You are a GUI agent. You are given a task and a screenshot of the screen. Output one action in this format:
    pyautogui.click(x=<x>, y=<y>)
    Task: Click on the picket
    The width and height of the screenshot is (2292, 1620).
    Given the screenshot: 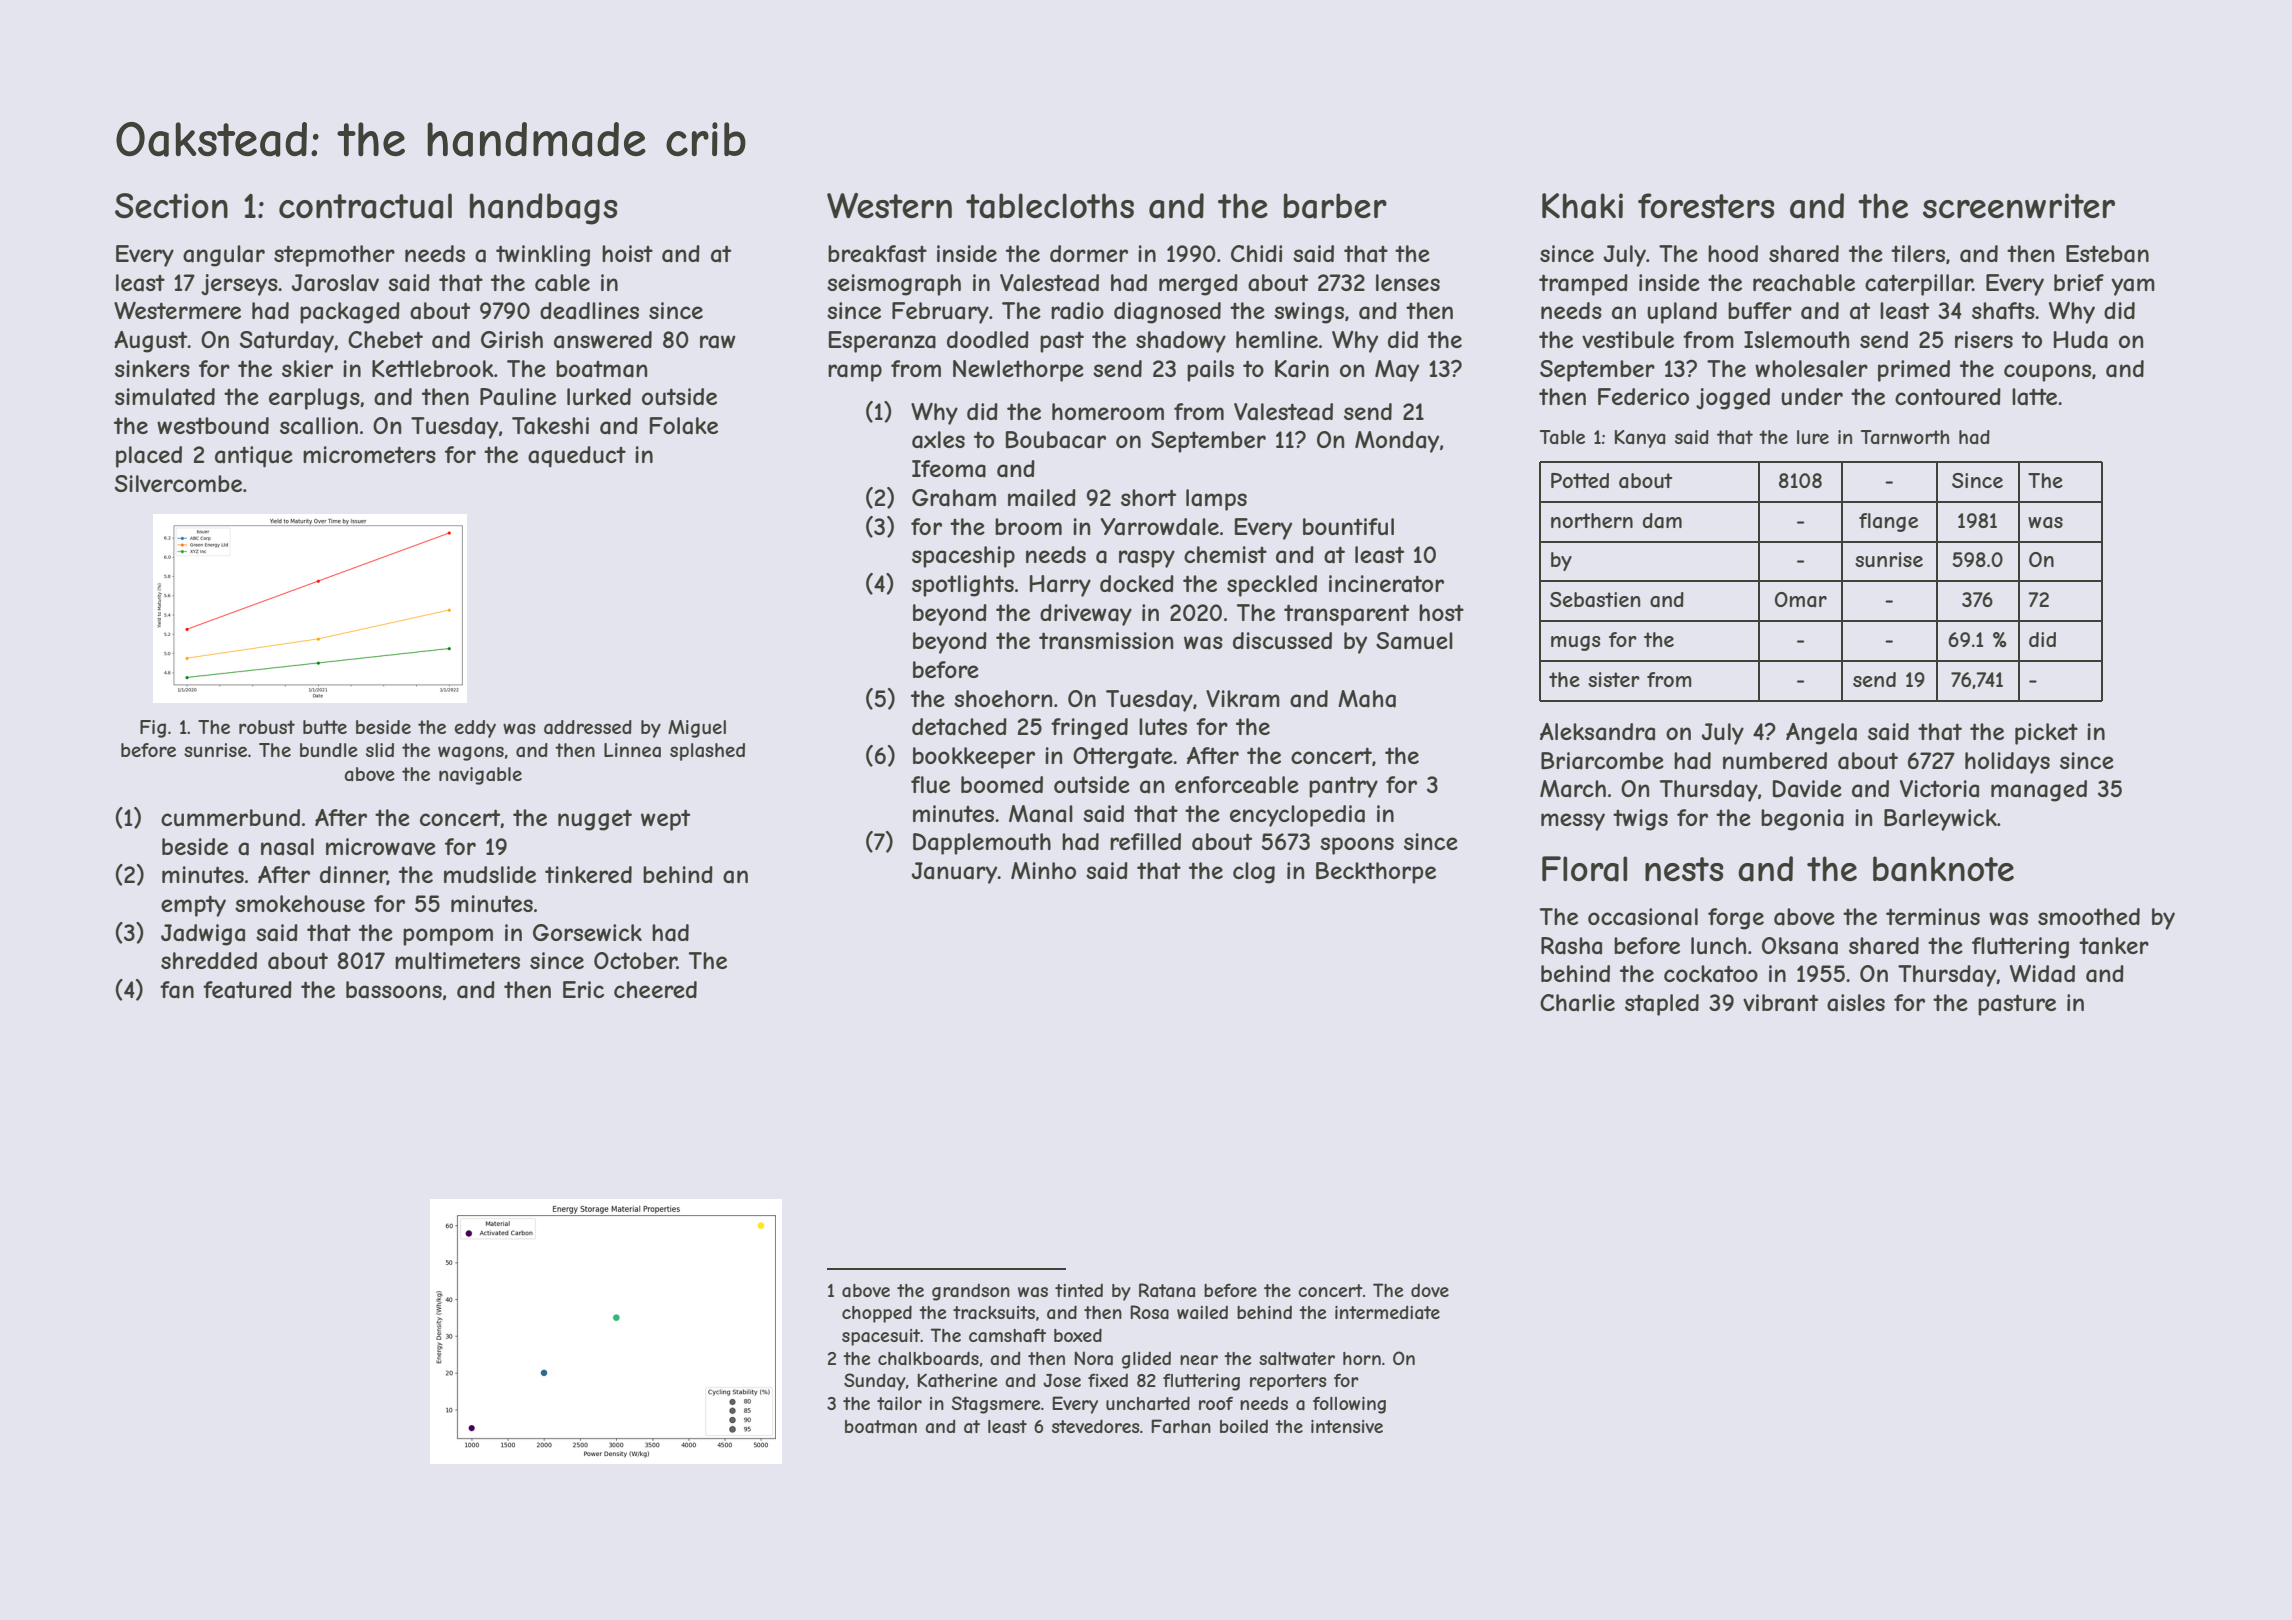 What is the action you would take?
    pyautogui.click(x=2046, y=734)
